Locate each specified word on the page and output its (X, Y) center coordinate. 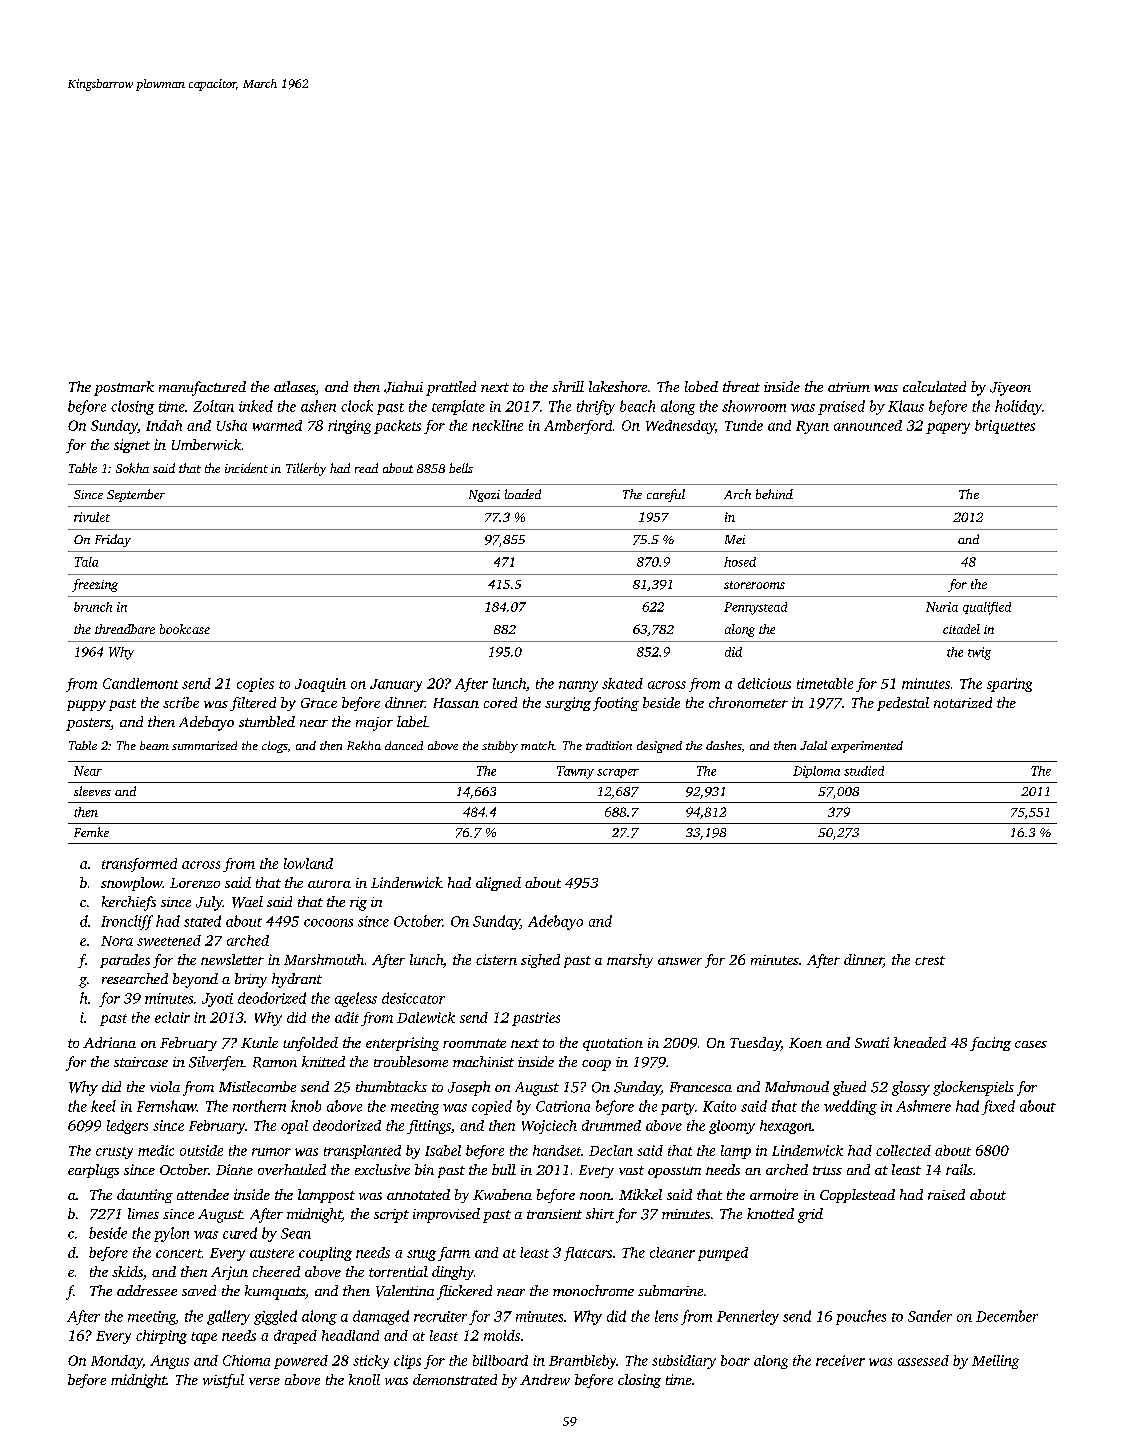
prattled (451, 388)
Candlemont (140, 683)
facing (990, 1044)
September (136, 495)
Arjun (229, 1273)
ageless (356, 999)
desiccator (413, 998)
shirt (600, 1213)
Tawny (575, 772)
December (1007, 1316)
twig (979, 653)
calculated (934, 386)
